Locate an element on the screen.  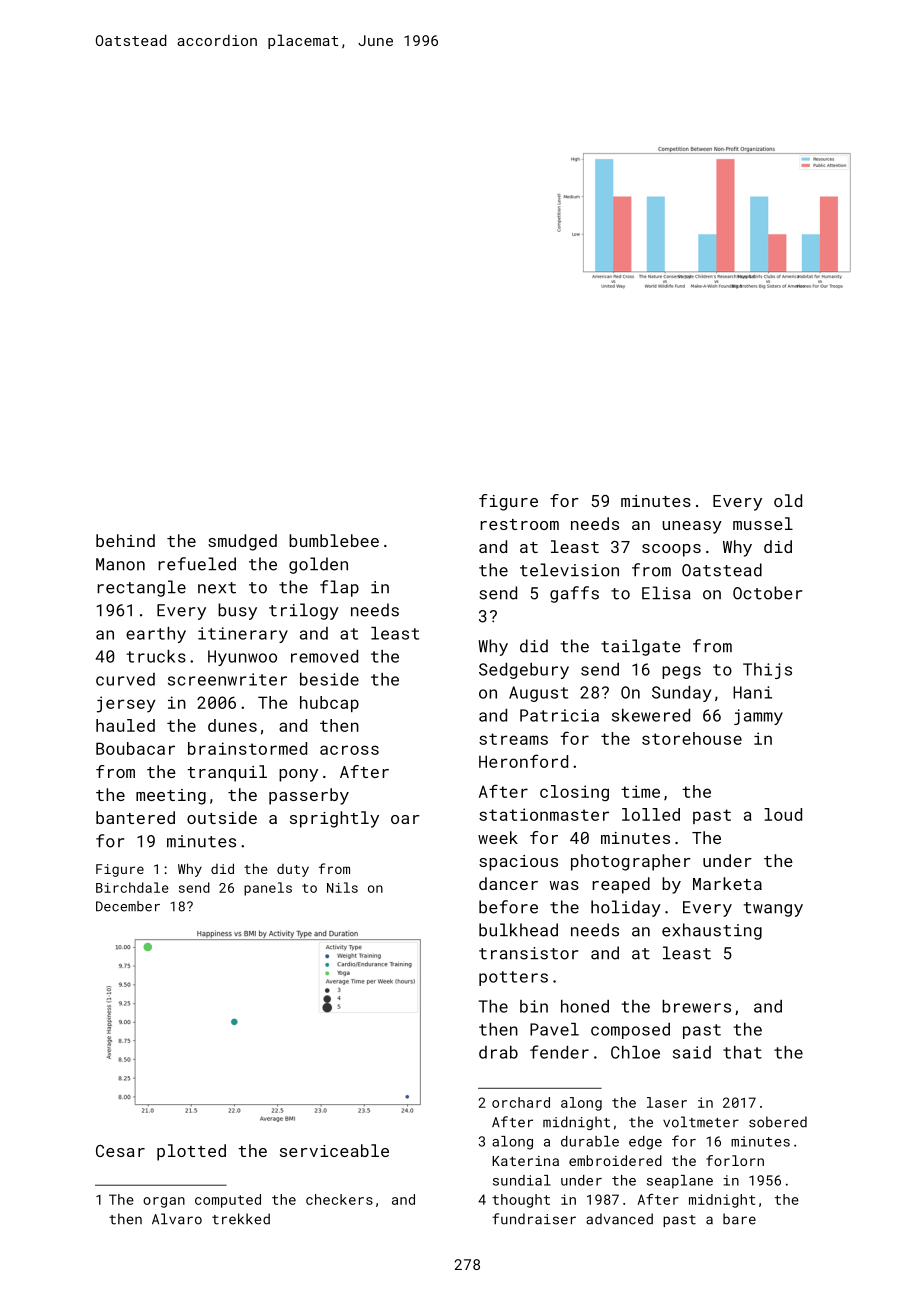
uneasy is located at coordinates (692, 527).
